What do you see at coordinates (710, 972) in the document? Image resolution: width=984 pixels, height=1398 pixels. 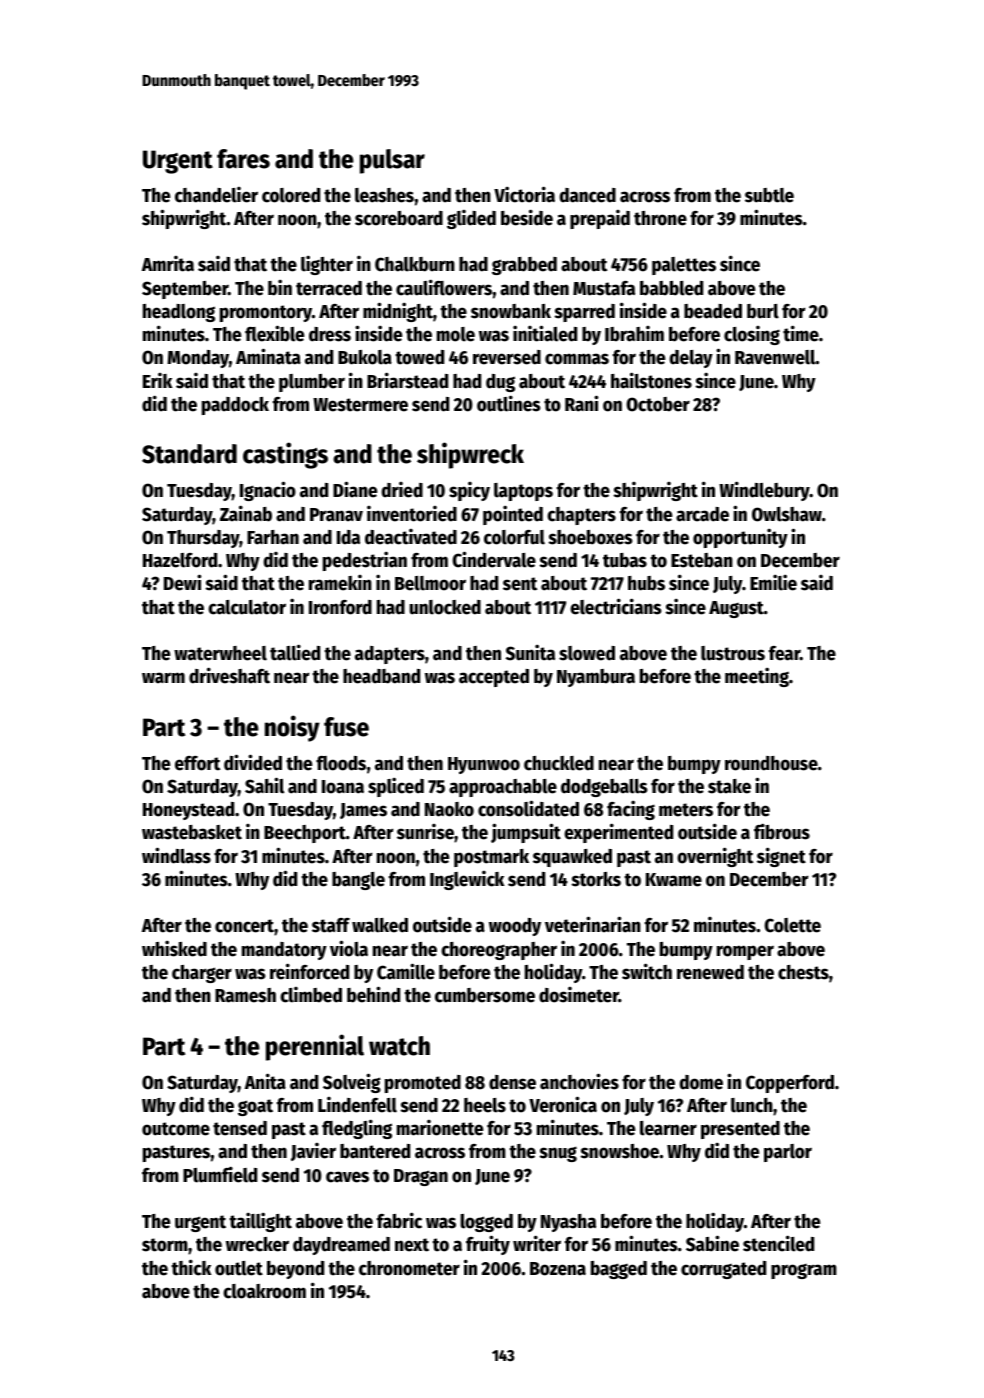 I see `renewed` at bounding box center [710, 972].
